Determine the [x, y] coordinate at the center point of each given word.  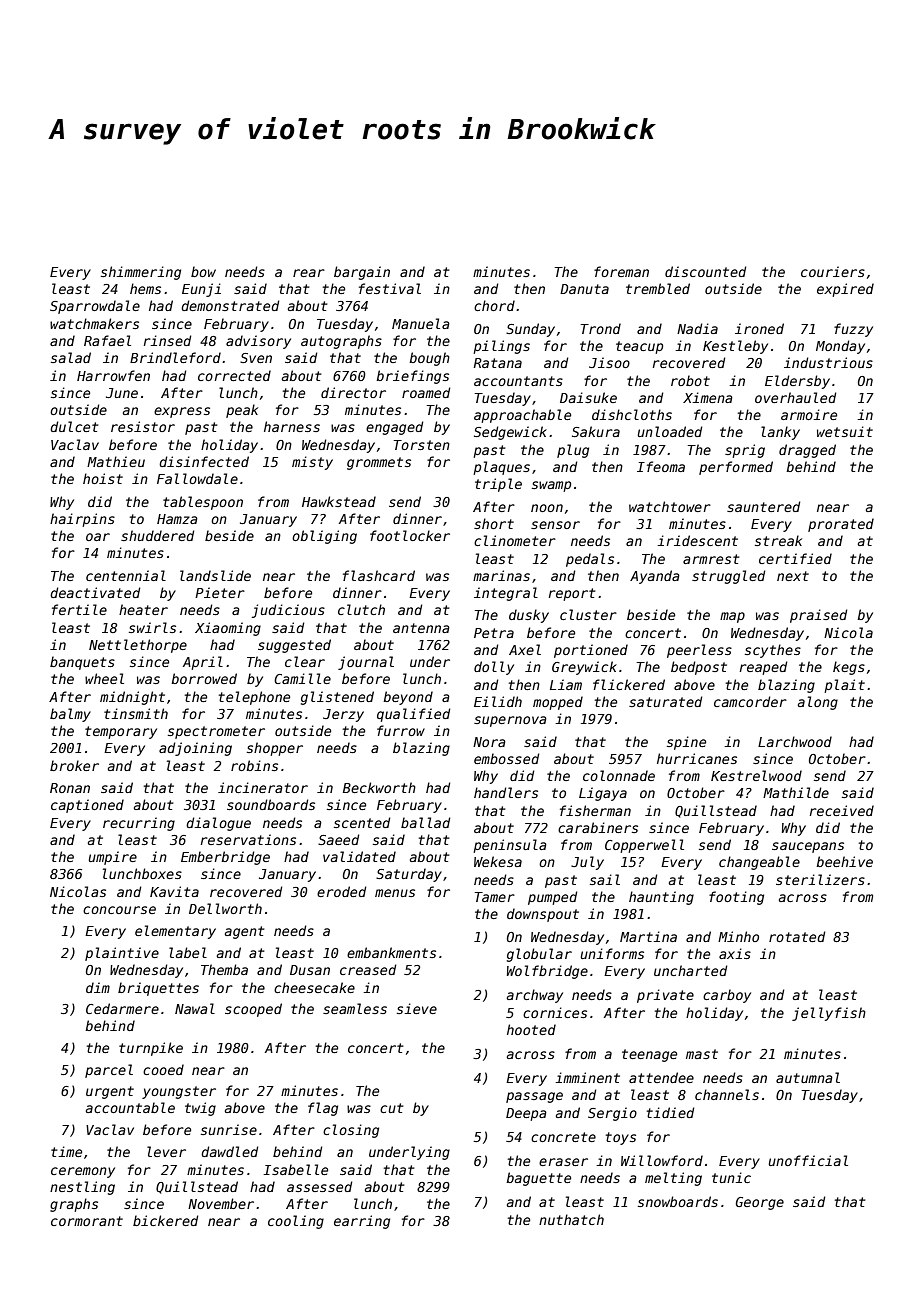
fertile [79, 609]
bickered [165, 1220]
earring [362, 1222]
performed [736, 468]
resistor [143, 426]
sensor [555, 525]
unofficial [808, 1160]
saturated [665, 701]
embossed [506, 758]
